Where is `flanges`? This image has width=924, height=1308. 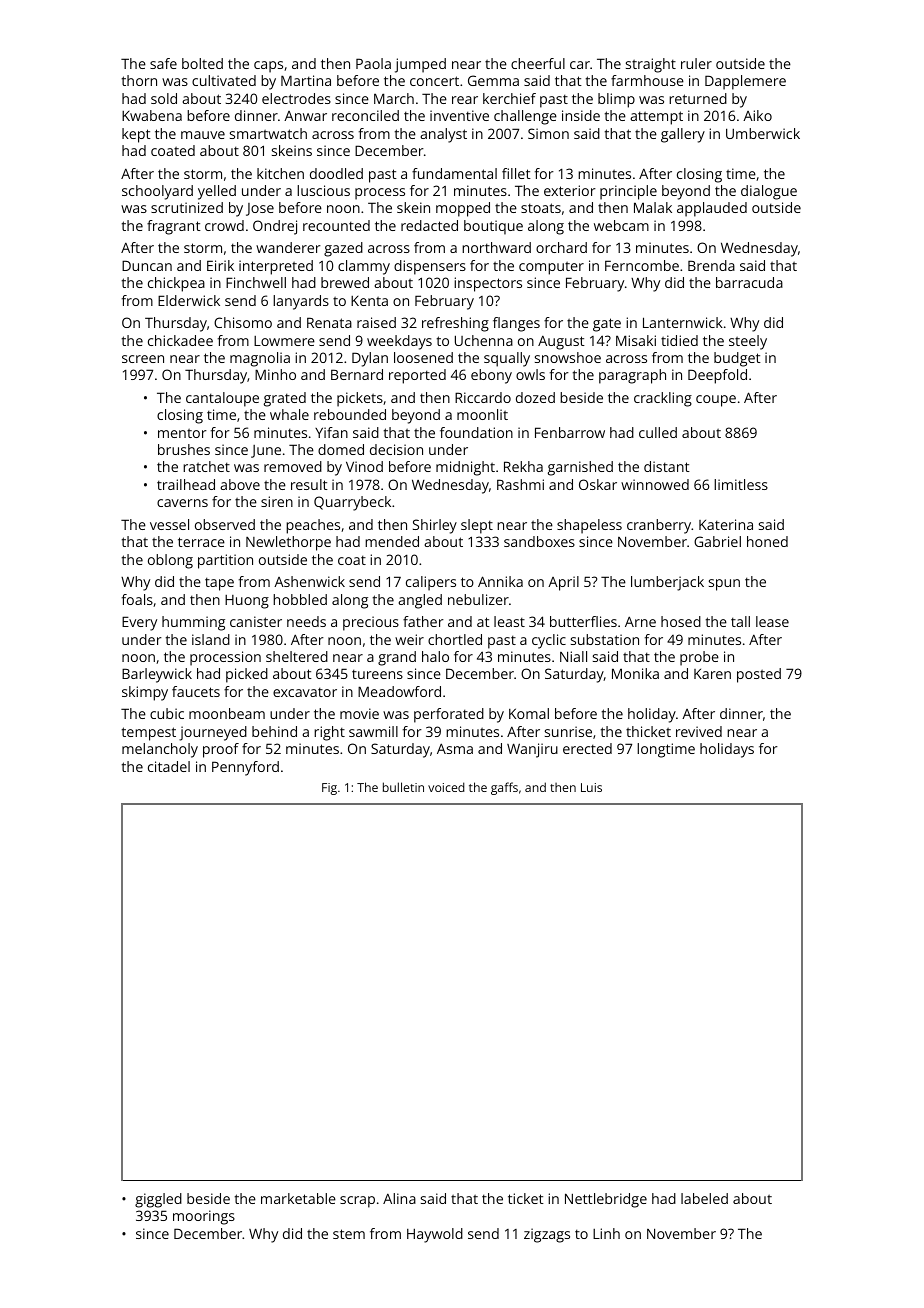
flanges is located at coordinates (516, 324).
